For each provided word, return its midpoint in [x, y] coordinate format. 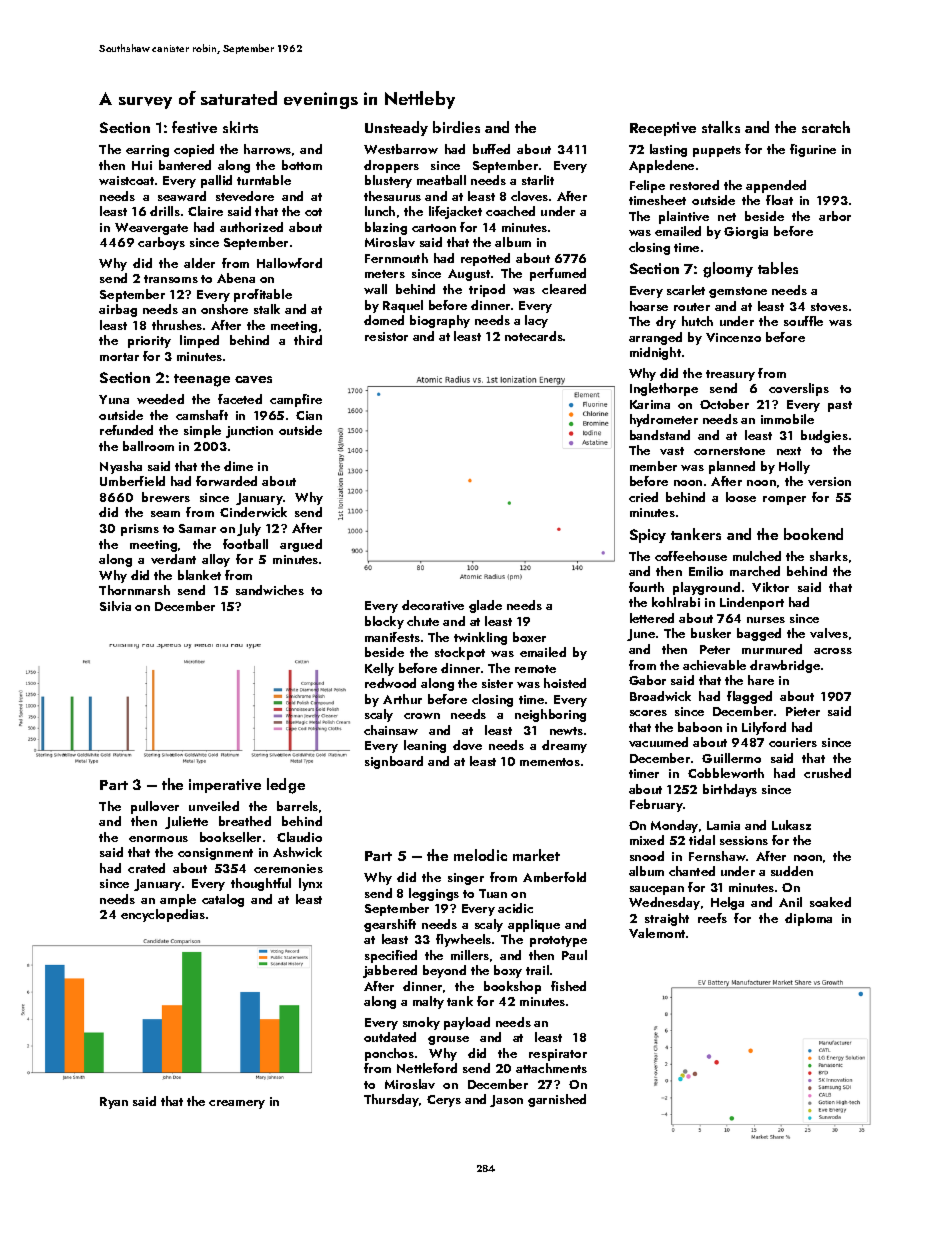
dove [467, 745]
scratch [826, 127]
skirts [240, 127]
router [692, 307]
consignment [215, 854]
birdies [456, 127]
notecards [534, 336]
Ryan [114, 1103]
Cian [309, 415]
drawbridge [785, 666]
